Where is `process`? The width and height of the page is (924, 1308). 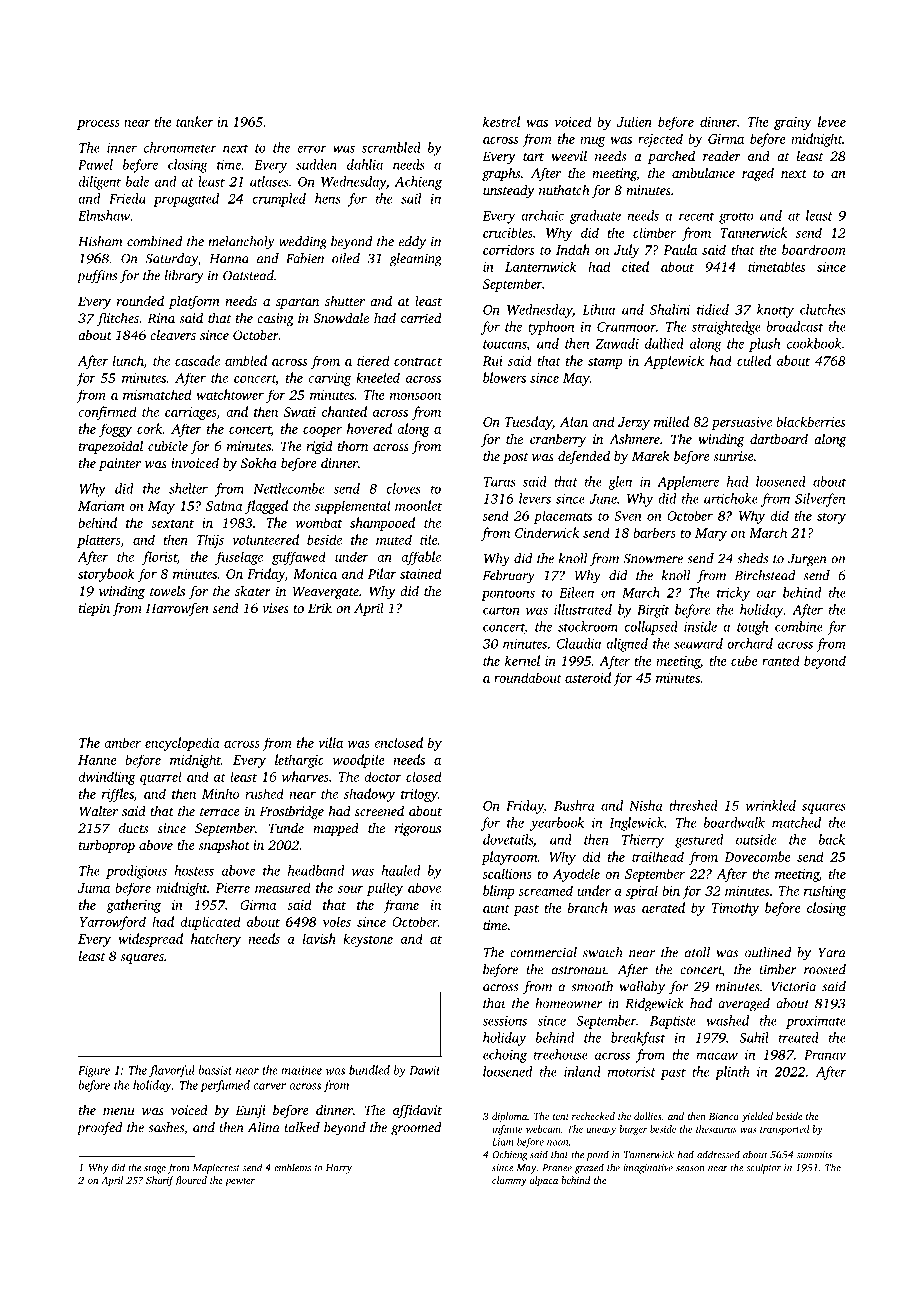
process is located at coordinates (98, 125).
